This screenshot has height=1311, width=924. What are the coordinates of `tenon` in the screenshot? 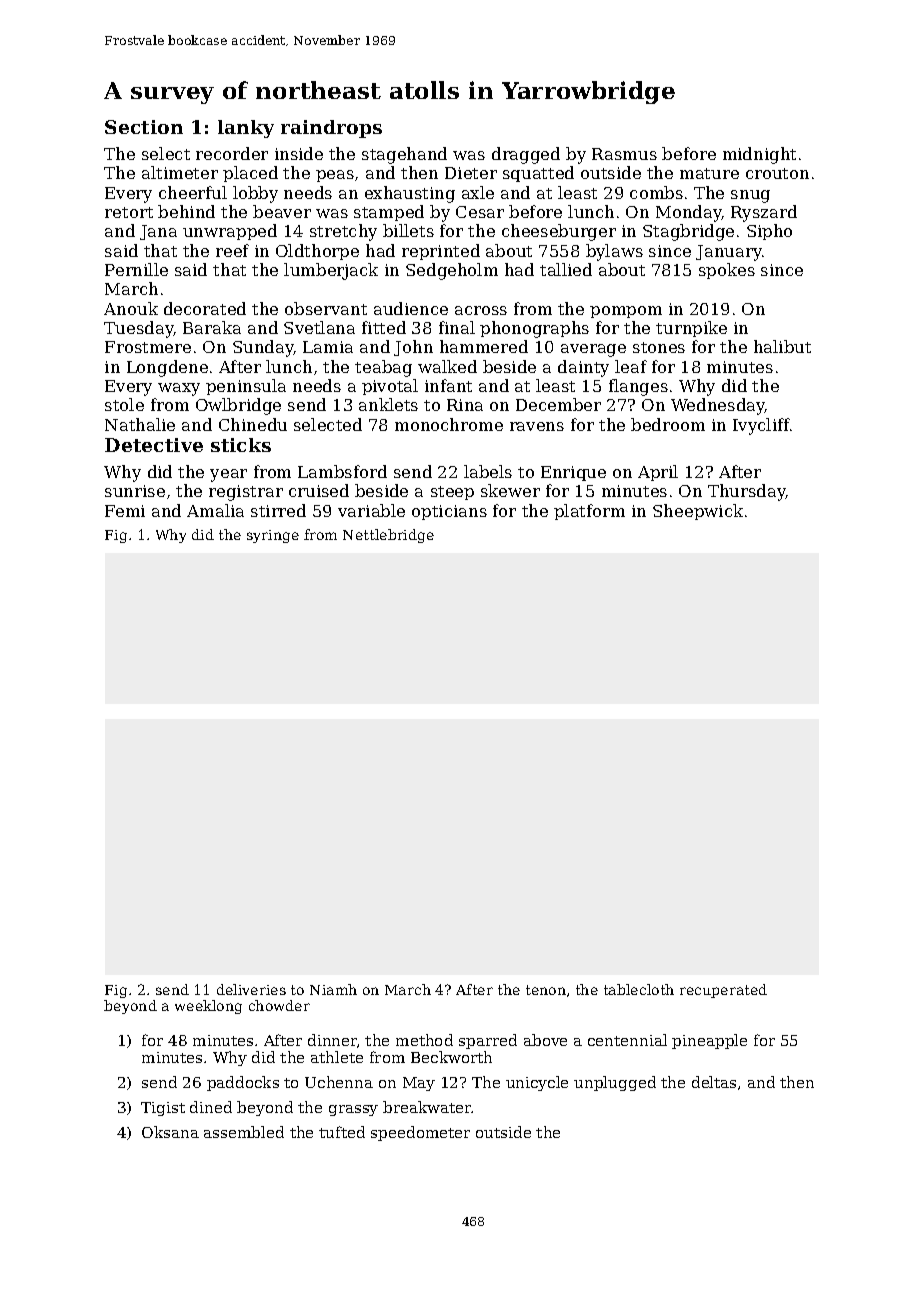 It's located at (546, 990).
